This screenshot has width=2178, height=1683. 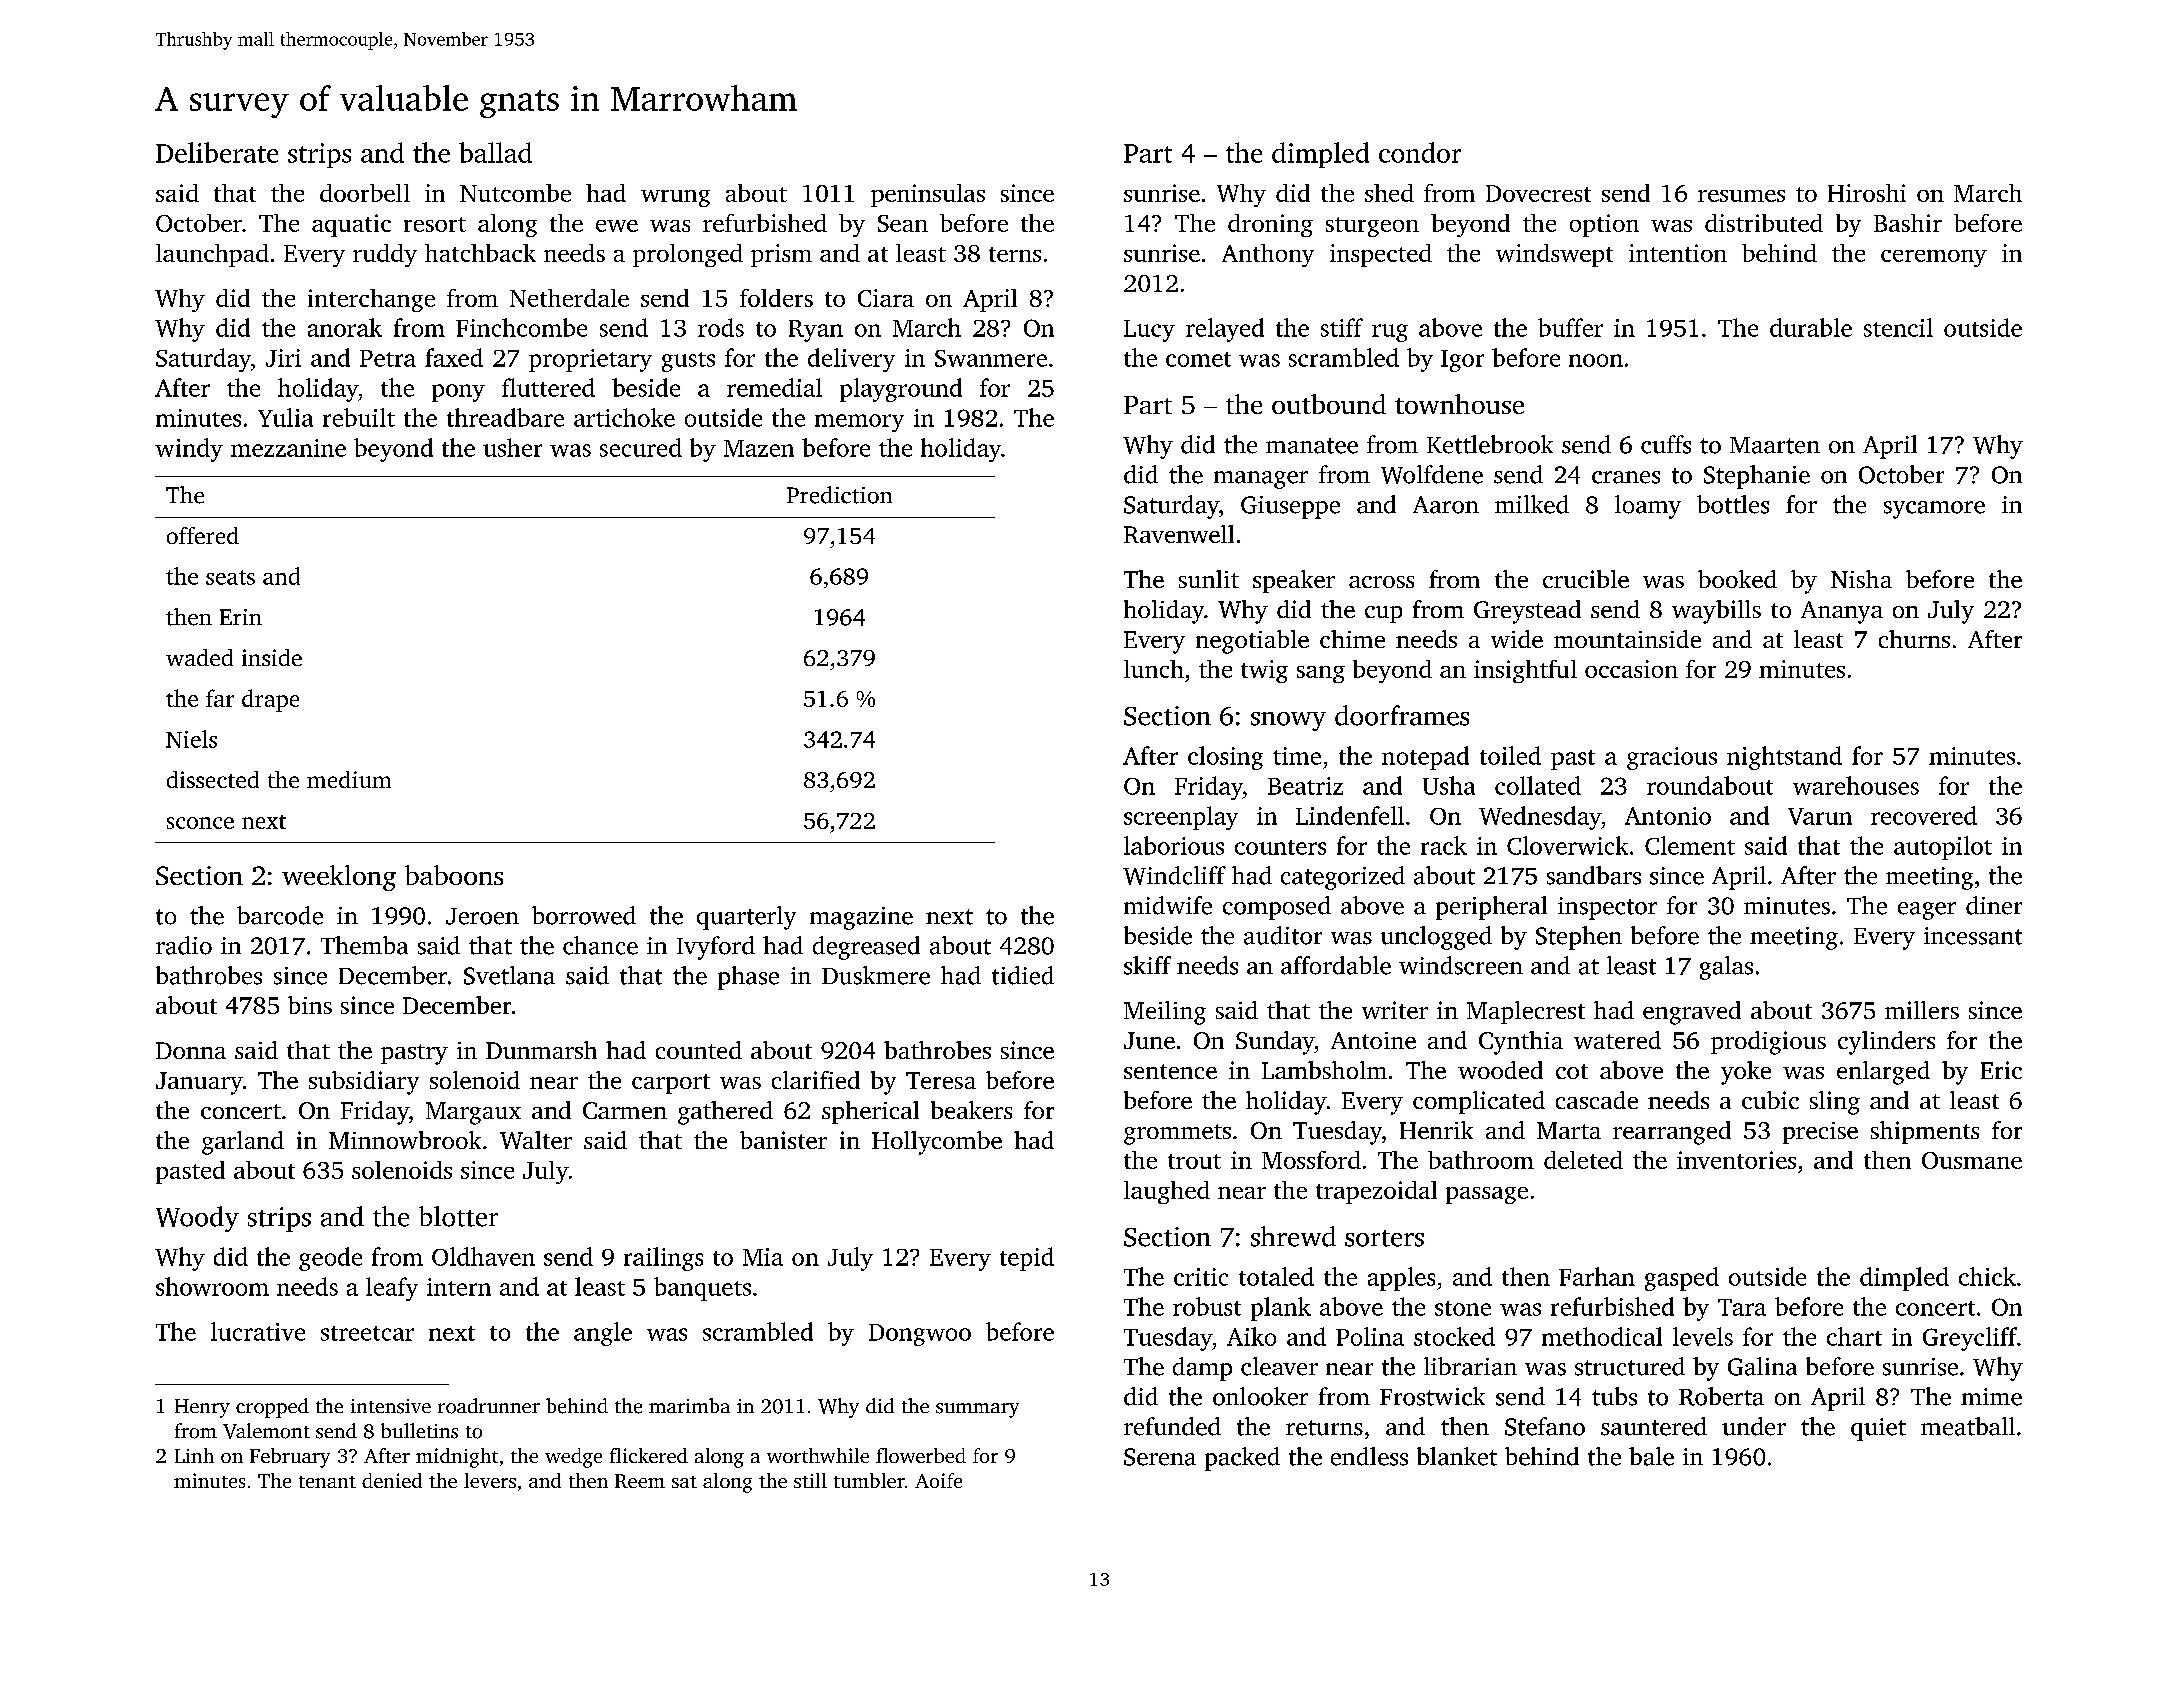 I want to click on collated, so click(x=1538, y=785).
